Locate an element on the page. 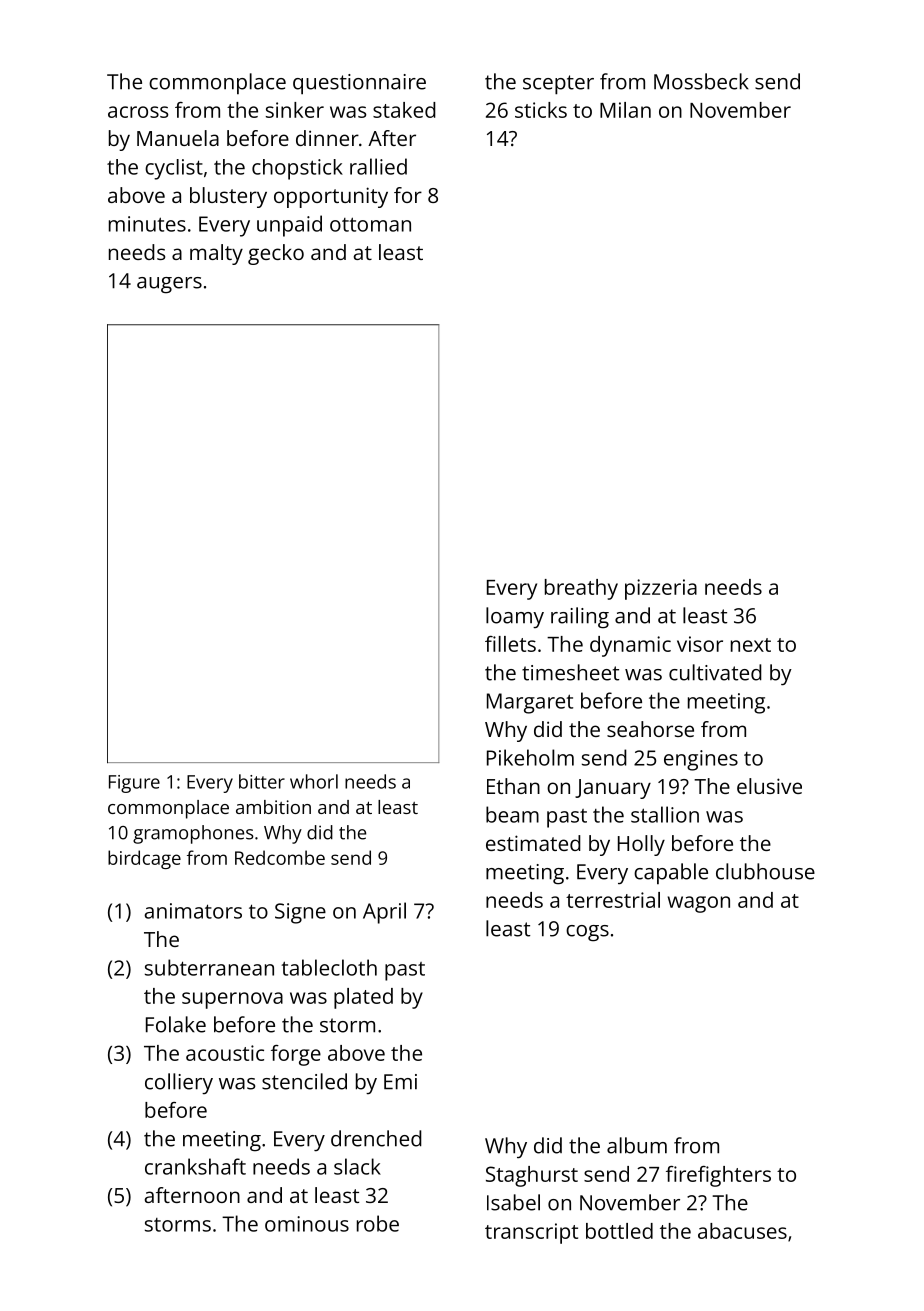  ominous is located at coordinates (307, 1224).
